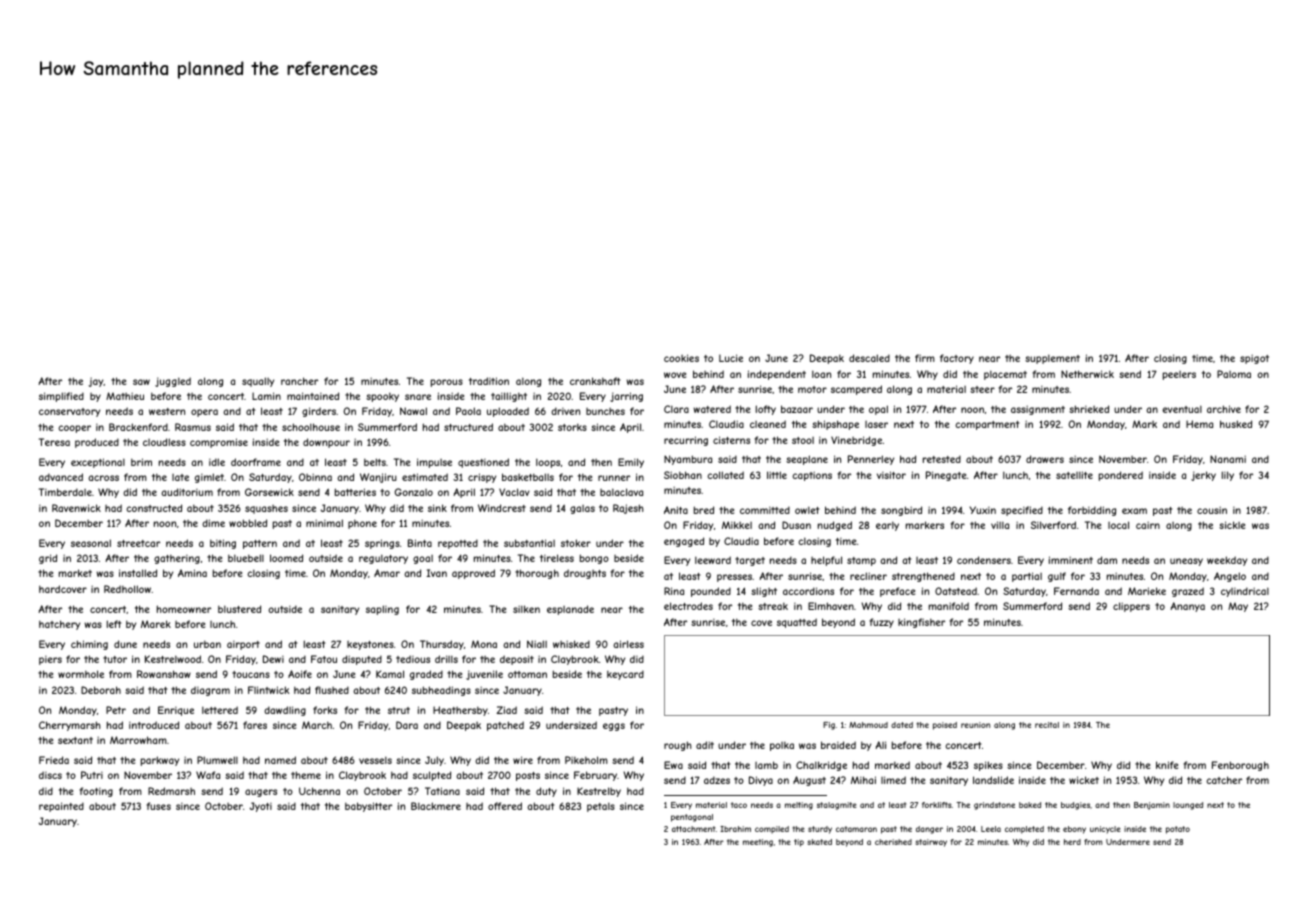 The image size is (1308, 924). What do you see at coordinates (61, 807) in the screenshot?
I see `repainted` at bounding box center [61, 807].
